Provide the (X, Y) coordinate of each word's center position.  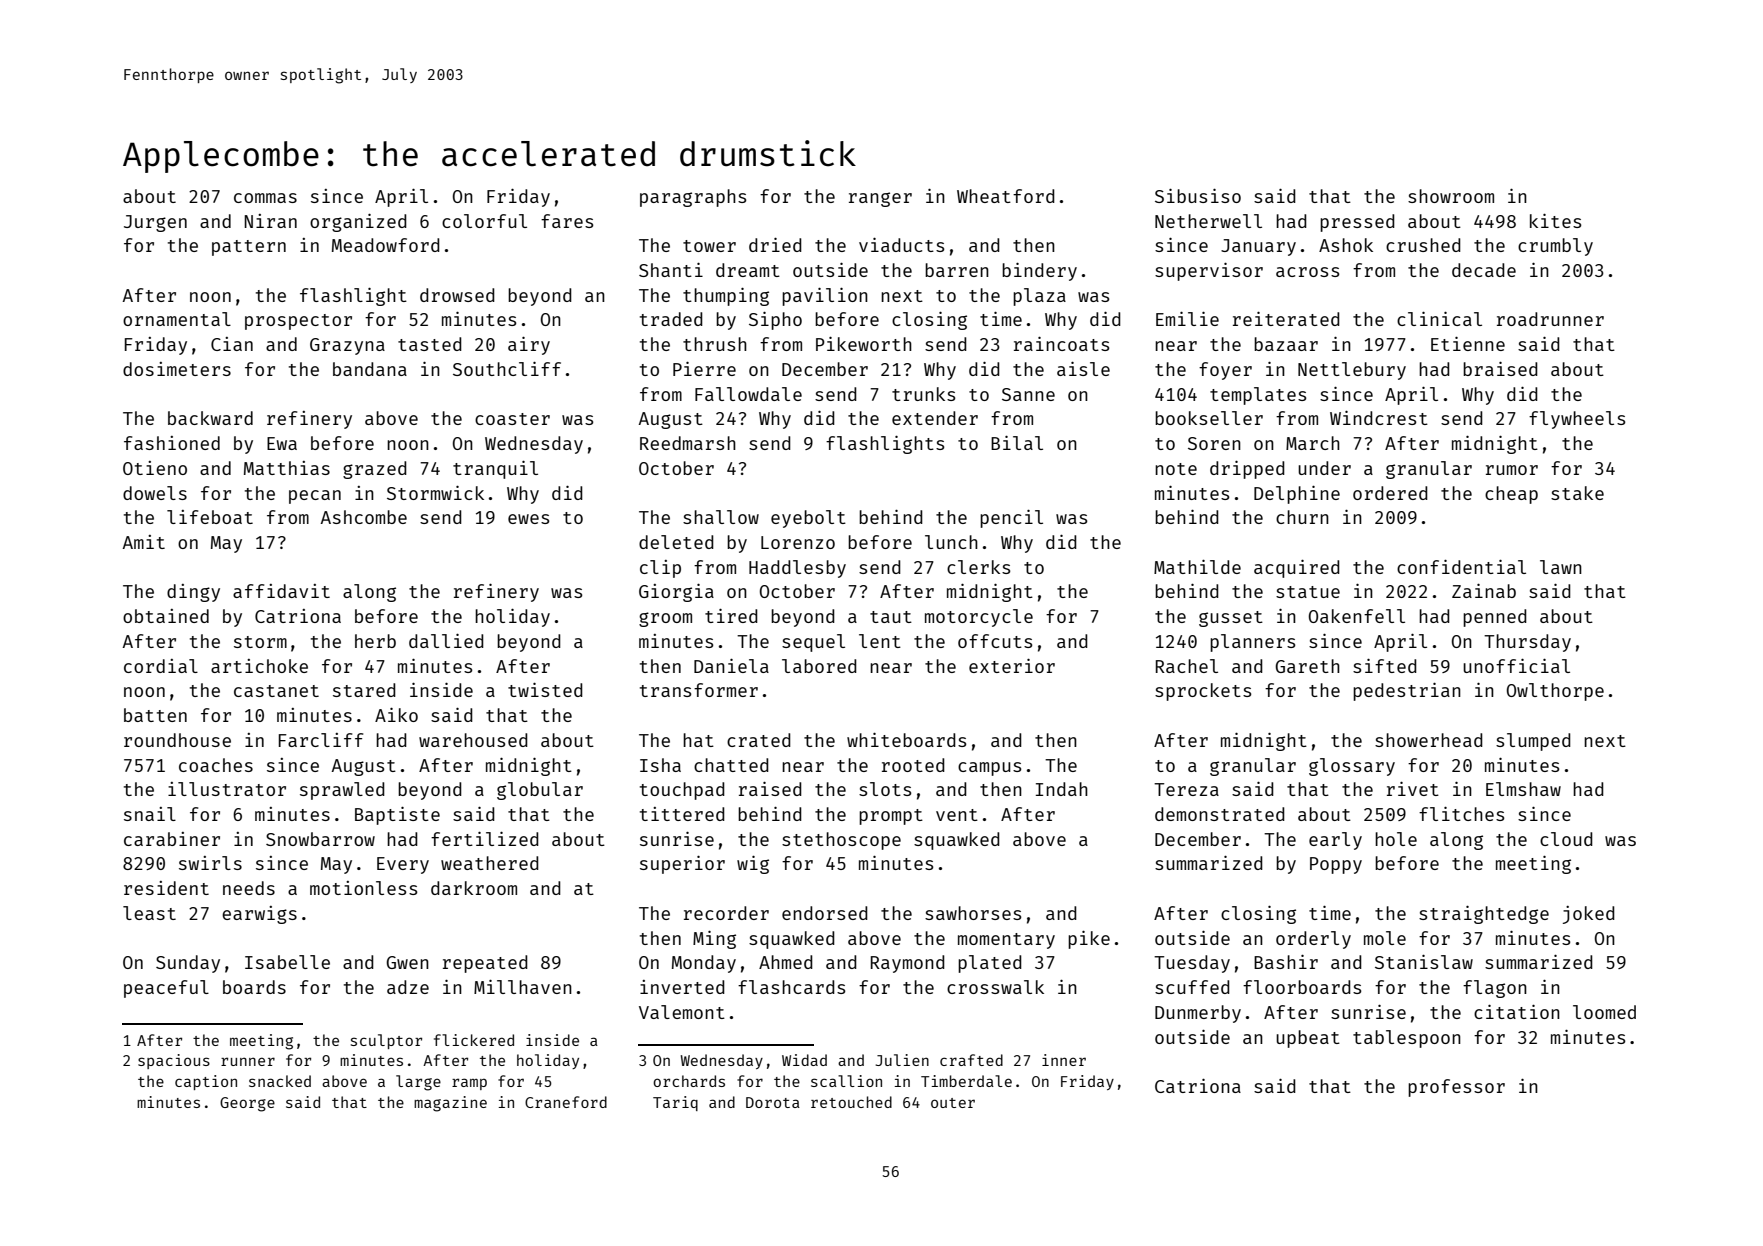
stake (1577, 493)
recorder (726, 913)
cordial (161, 666)
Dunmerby (1198, 1014)
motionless (363, 888)
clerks (978, 567)
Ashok (1346, 245)
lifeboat (210, 517)
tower (709, 246)
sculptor (386, 1041)
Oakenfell (1357, 616)
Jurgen (155, 223)
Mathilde (1197, 566)
